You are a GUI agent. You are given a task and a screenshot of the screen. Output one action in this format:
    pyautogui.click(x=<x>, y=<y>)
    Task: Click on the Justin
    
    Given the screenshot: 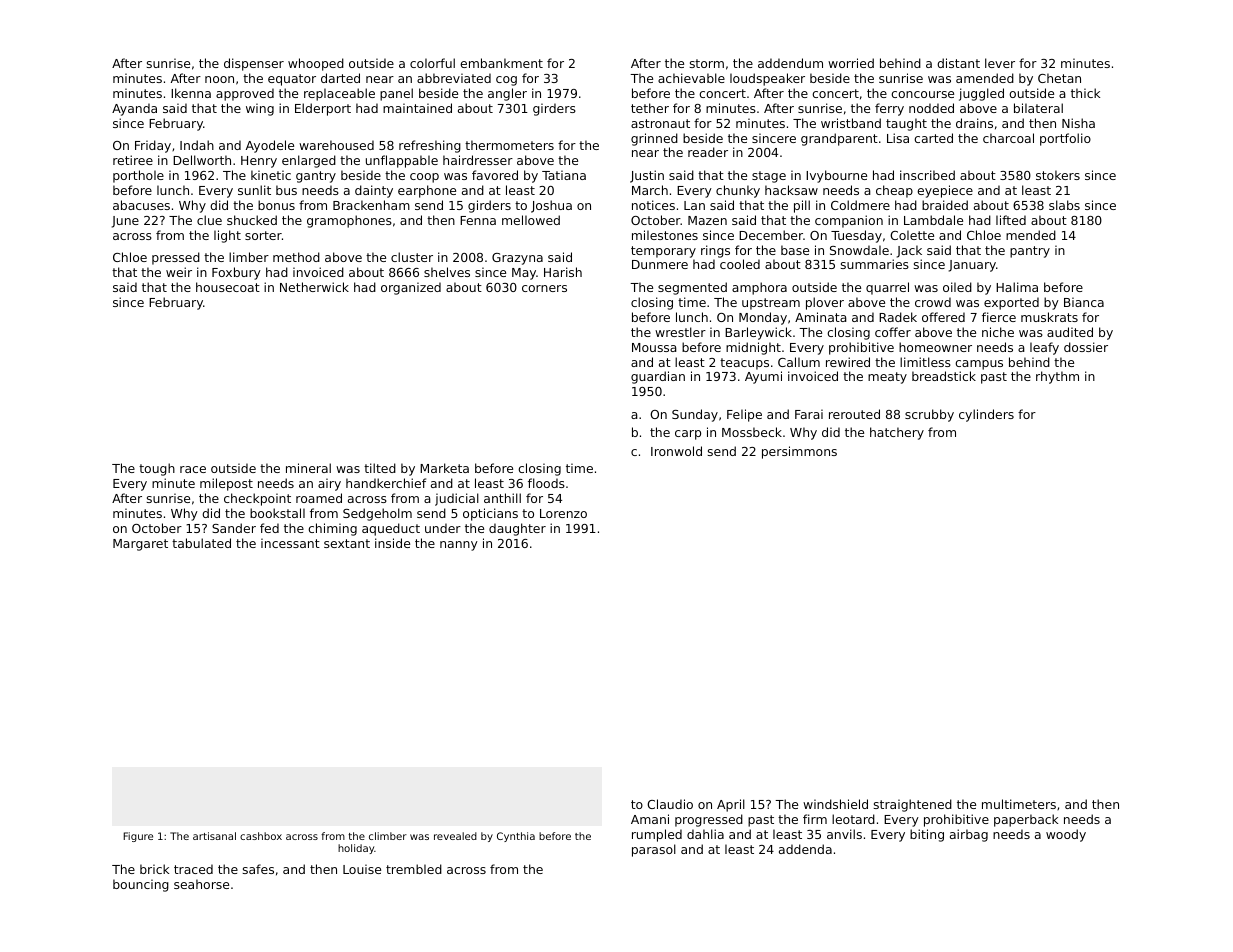 What is the action you would take?
    pyautogui.click(x=647, y=176)
